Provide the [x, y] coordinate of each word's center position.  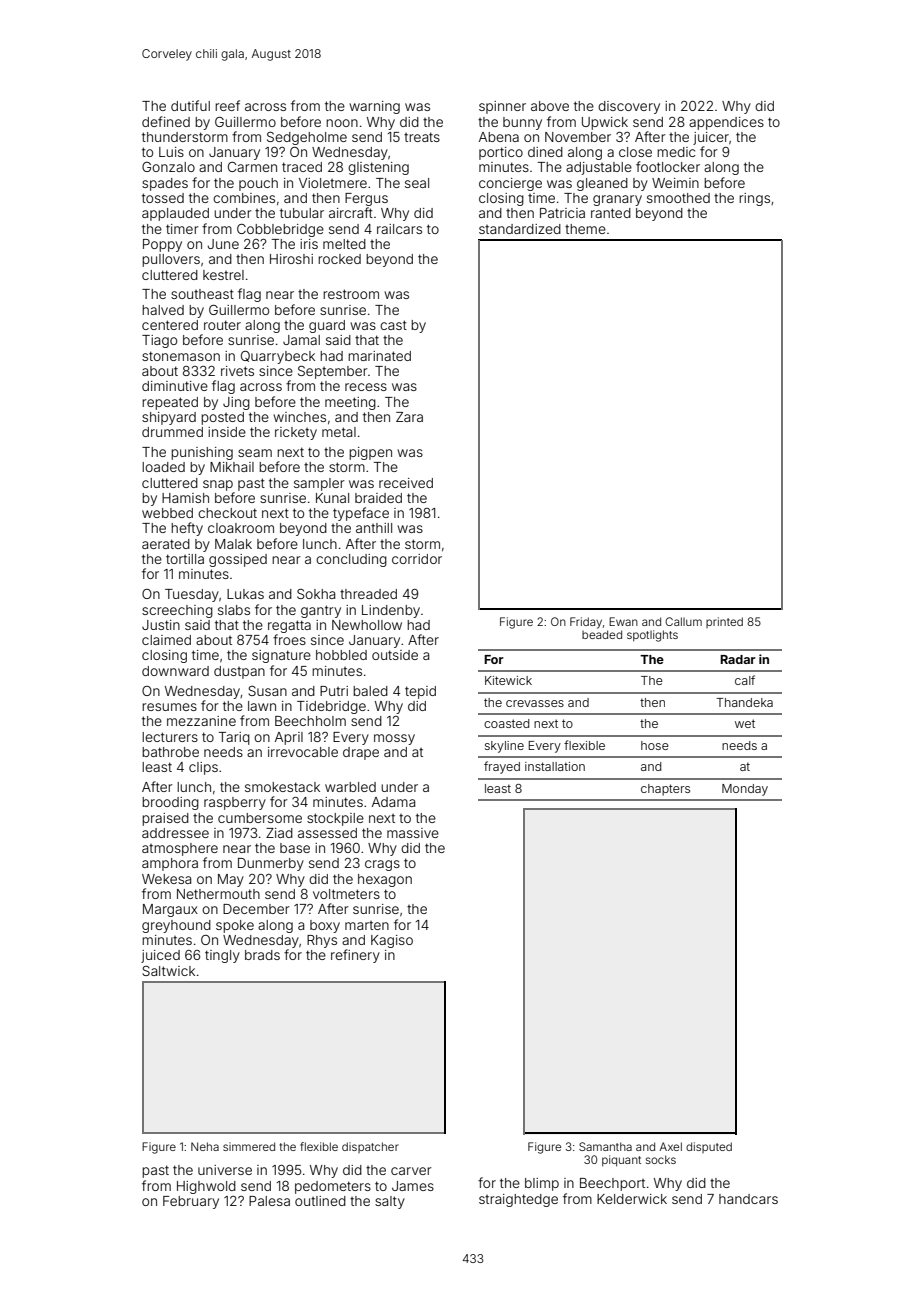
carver [411, 1171]
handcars [748, 1199]
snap [218, 485]
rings [754, 199]
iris [309, 244]
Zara [409, 417]
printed [724, 622]
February [191, 1202]
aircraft [351, 212]
